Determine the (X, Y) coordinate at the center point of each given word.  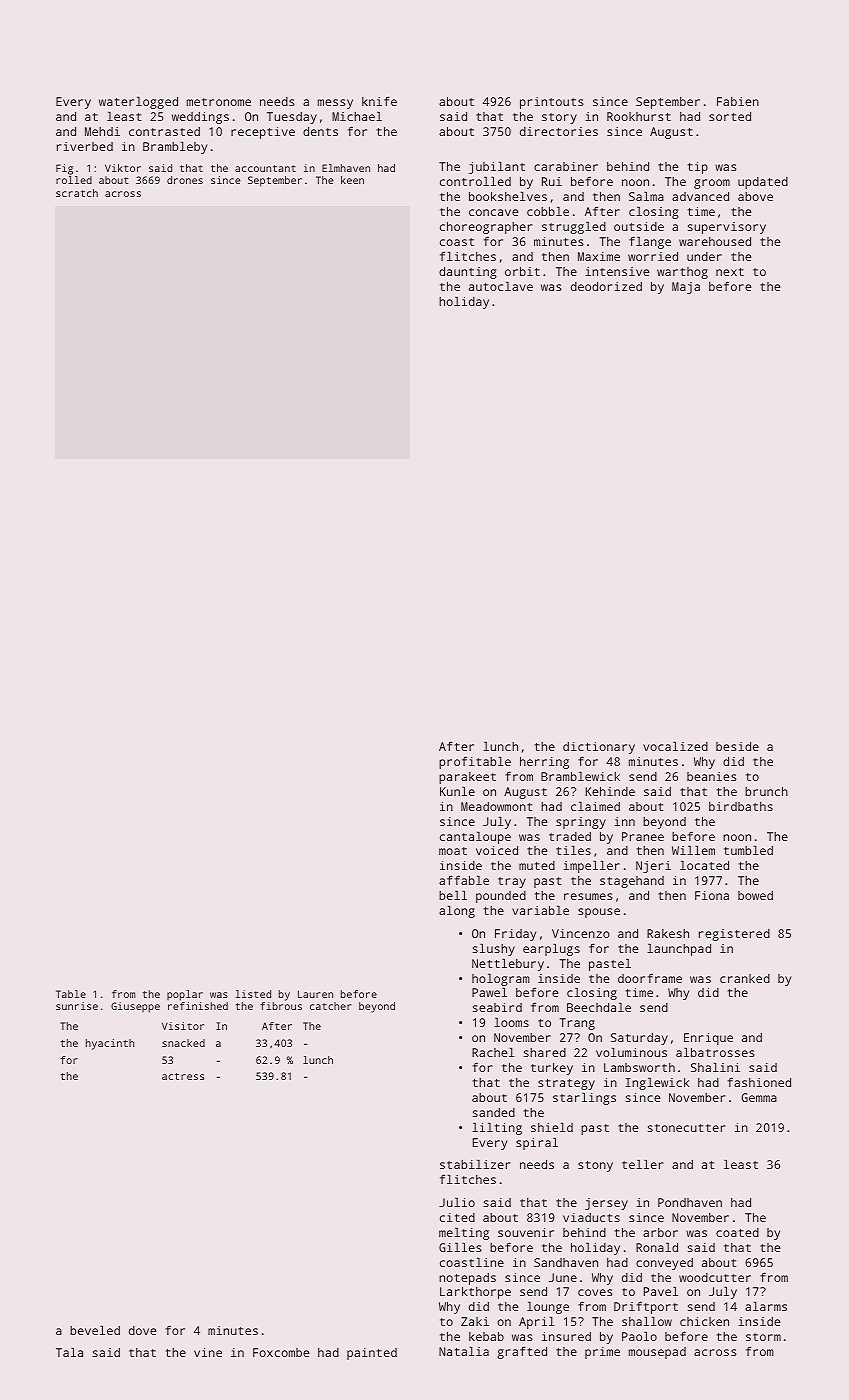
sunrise (77, 1006)
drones (185, 180)
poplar (185, 995)
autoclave (501, 286)
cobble (548, 211)
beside (737, 746)
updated (763, 183)
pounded (501, 897)
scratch (77, 193)
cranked (745, 978)
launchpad (679, 950)
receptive (263, 133)
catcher (331, 1006)
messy (335, 104)
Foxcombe (281, 1352)
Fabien (738, 101)
